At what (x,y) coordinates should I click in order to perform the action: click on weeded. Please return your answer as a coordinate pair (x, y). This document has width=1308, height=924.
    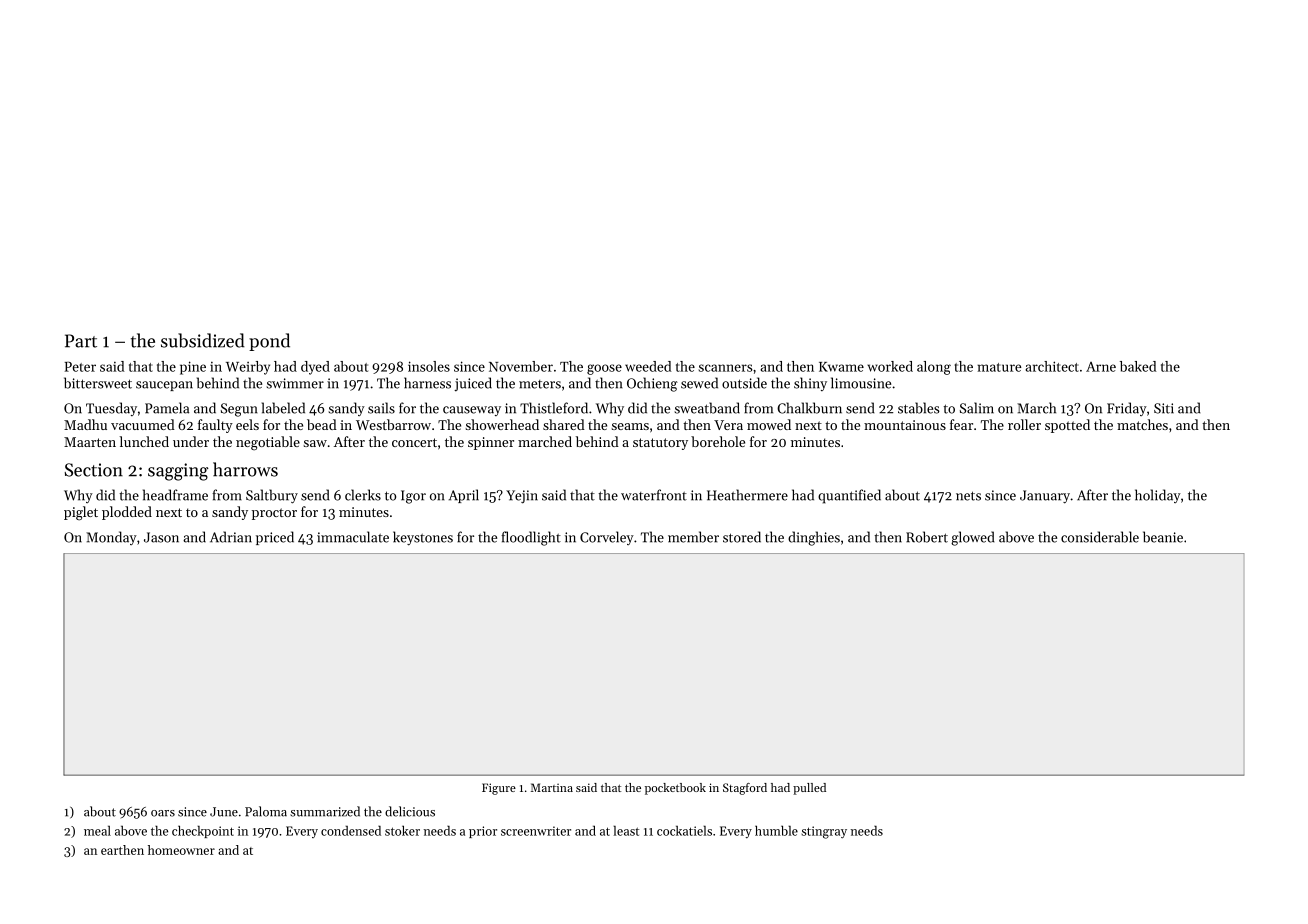
    Looking at the image, I should click on (648, 366).
